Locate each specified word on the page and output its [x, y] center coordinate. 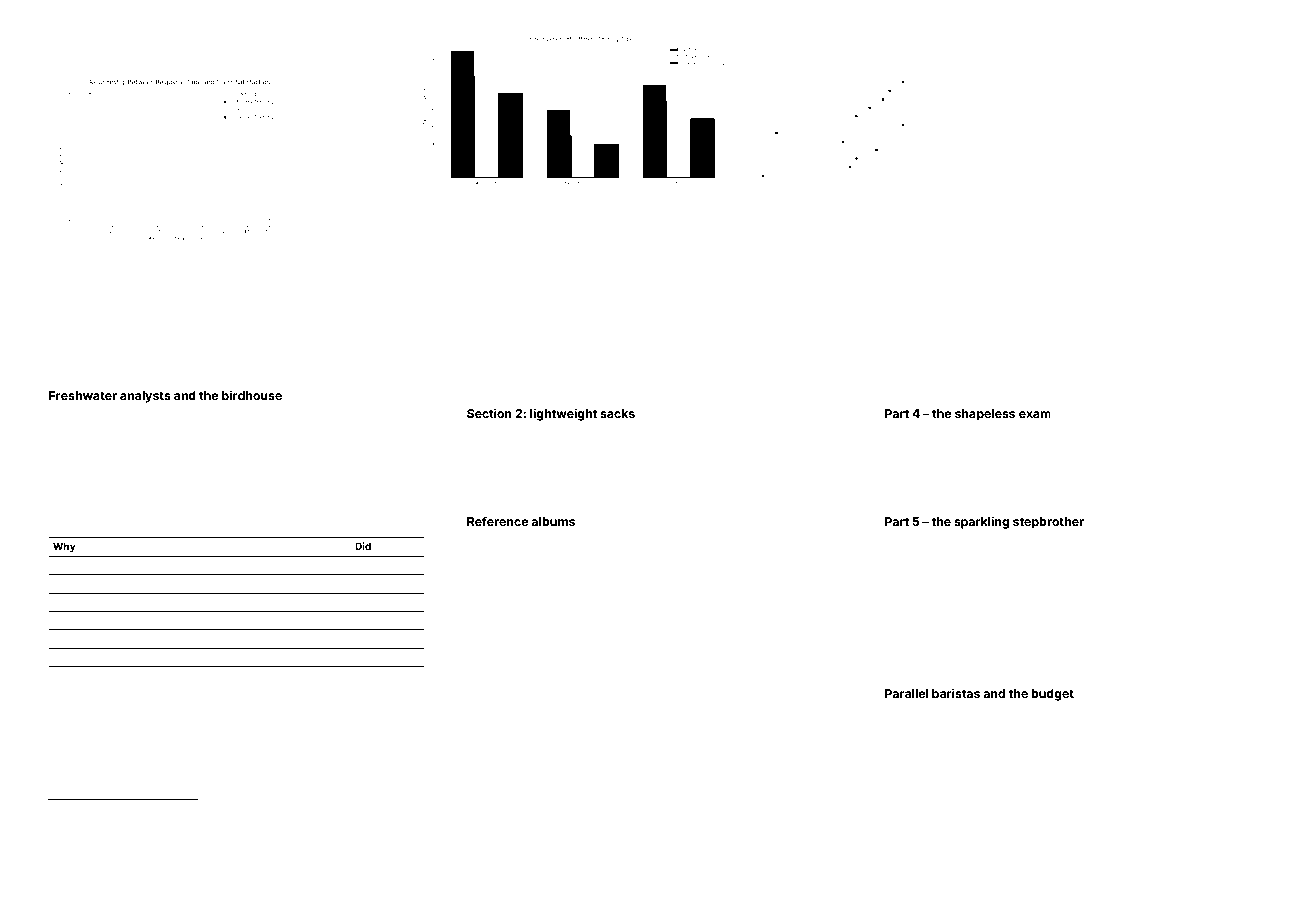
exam [1035, 414]
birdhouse [252, 395]
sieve [101, 620]
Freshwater [83, 395]
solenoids [389, 758]
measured [1170, 725]
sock [568, 582]
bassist [714, 775]
